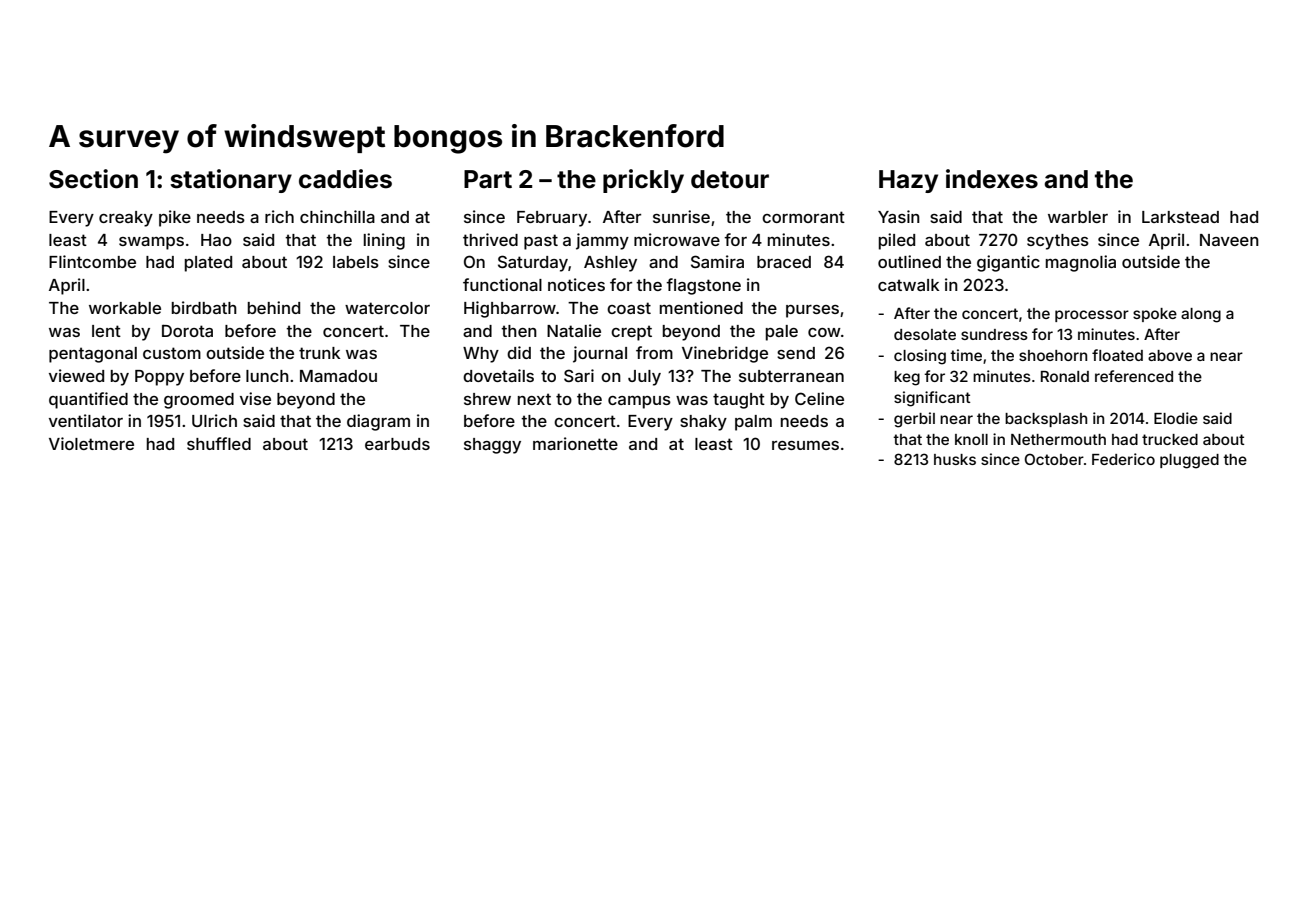  I want to click on vise, so click(255, 398).
